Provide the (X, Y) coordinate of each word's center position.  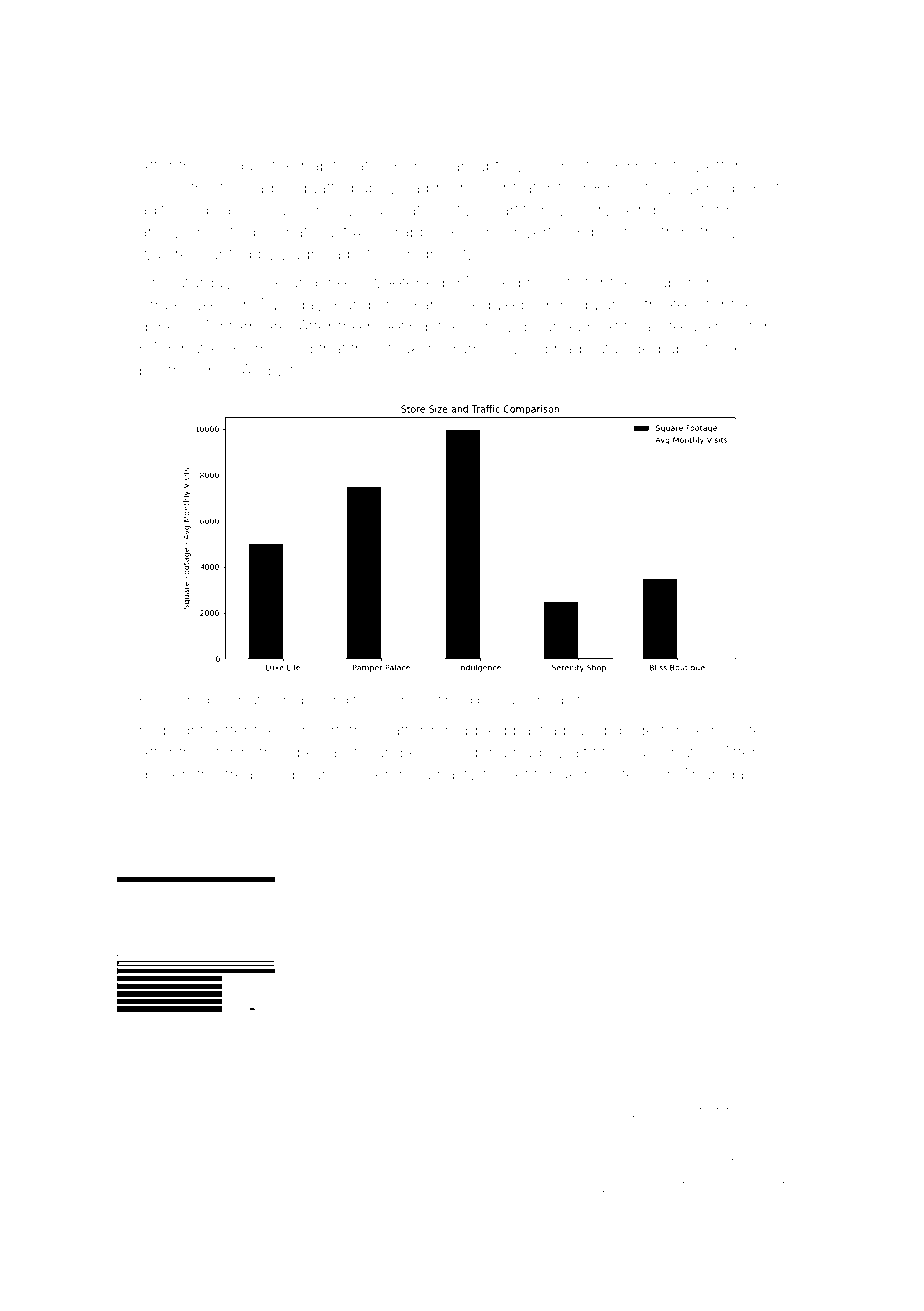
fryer (390, 701)
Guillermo (526, 699)
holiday (235, 167)
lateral (679, 326)
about (688, 348)
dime (157, 326)
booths (165, 370)
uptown (504, 168)
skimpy (644, 212)
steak (399, 348)
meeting (397, 328)
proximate (238, 701)
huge (532, 754)
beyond (325, 701)
